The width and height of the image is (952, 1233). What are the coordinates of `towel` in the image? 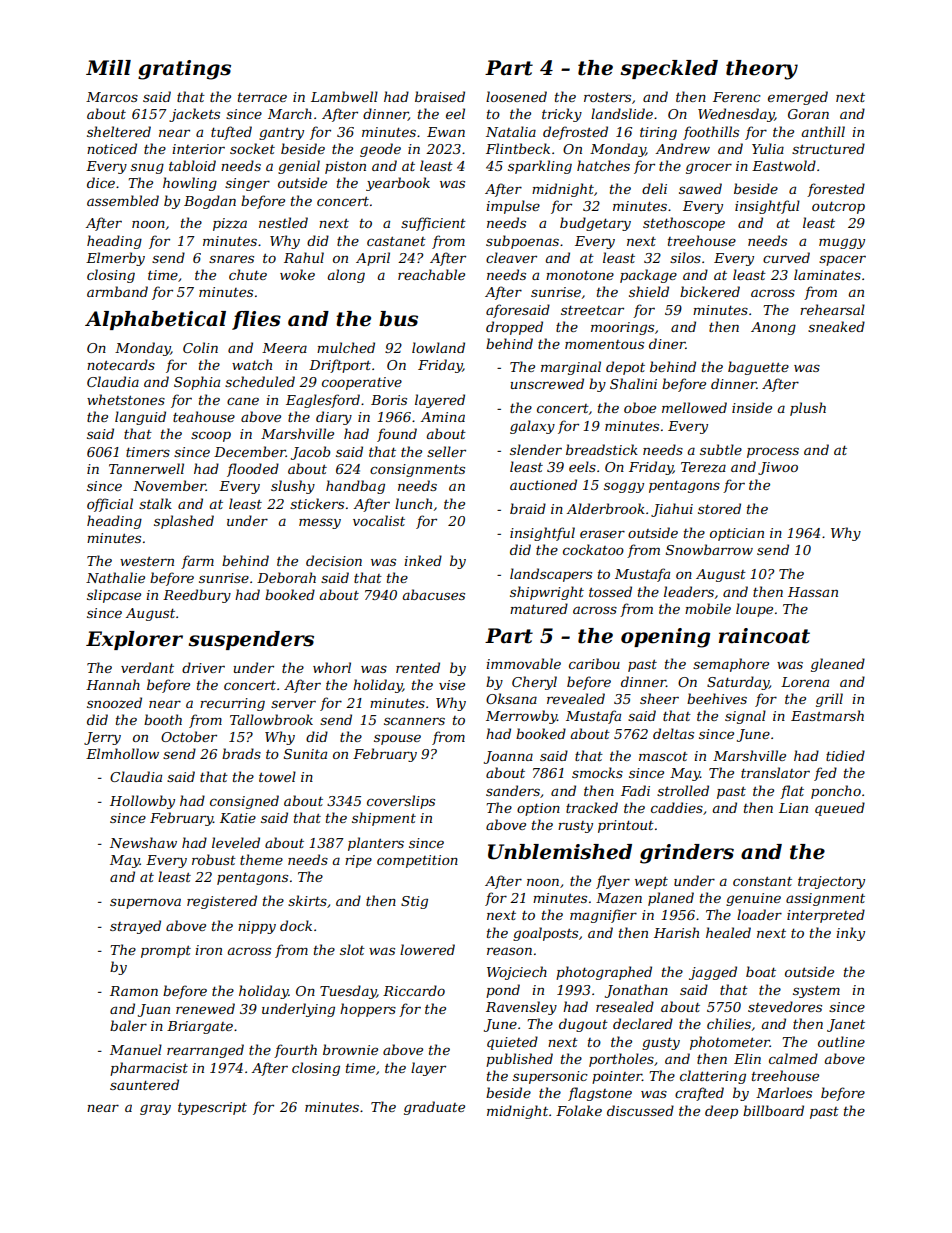 It's located at (277, 776).
